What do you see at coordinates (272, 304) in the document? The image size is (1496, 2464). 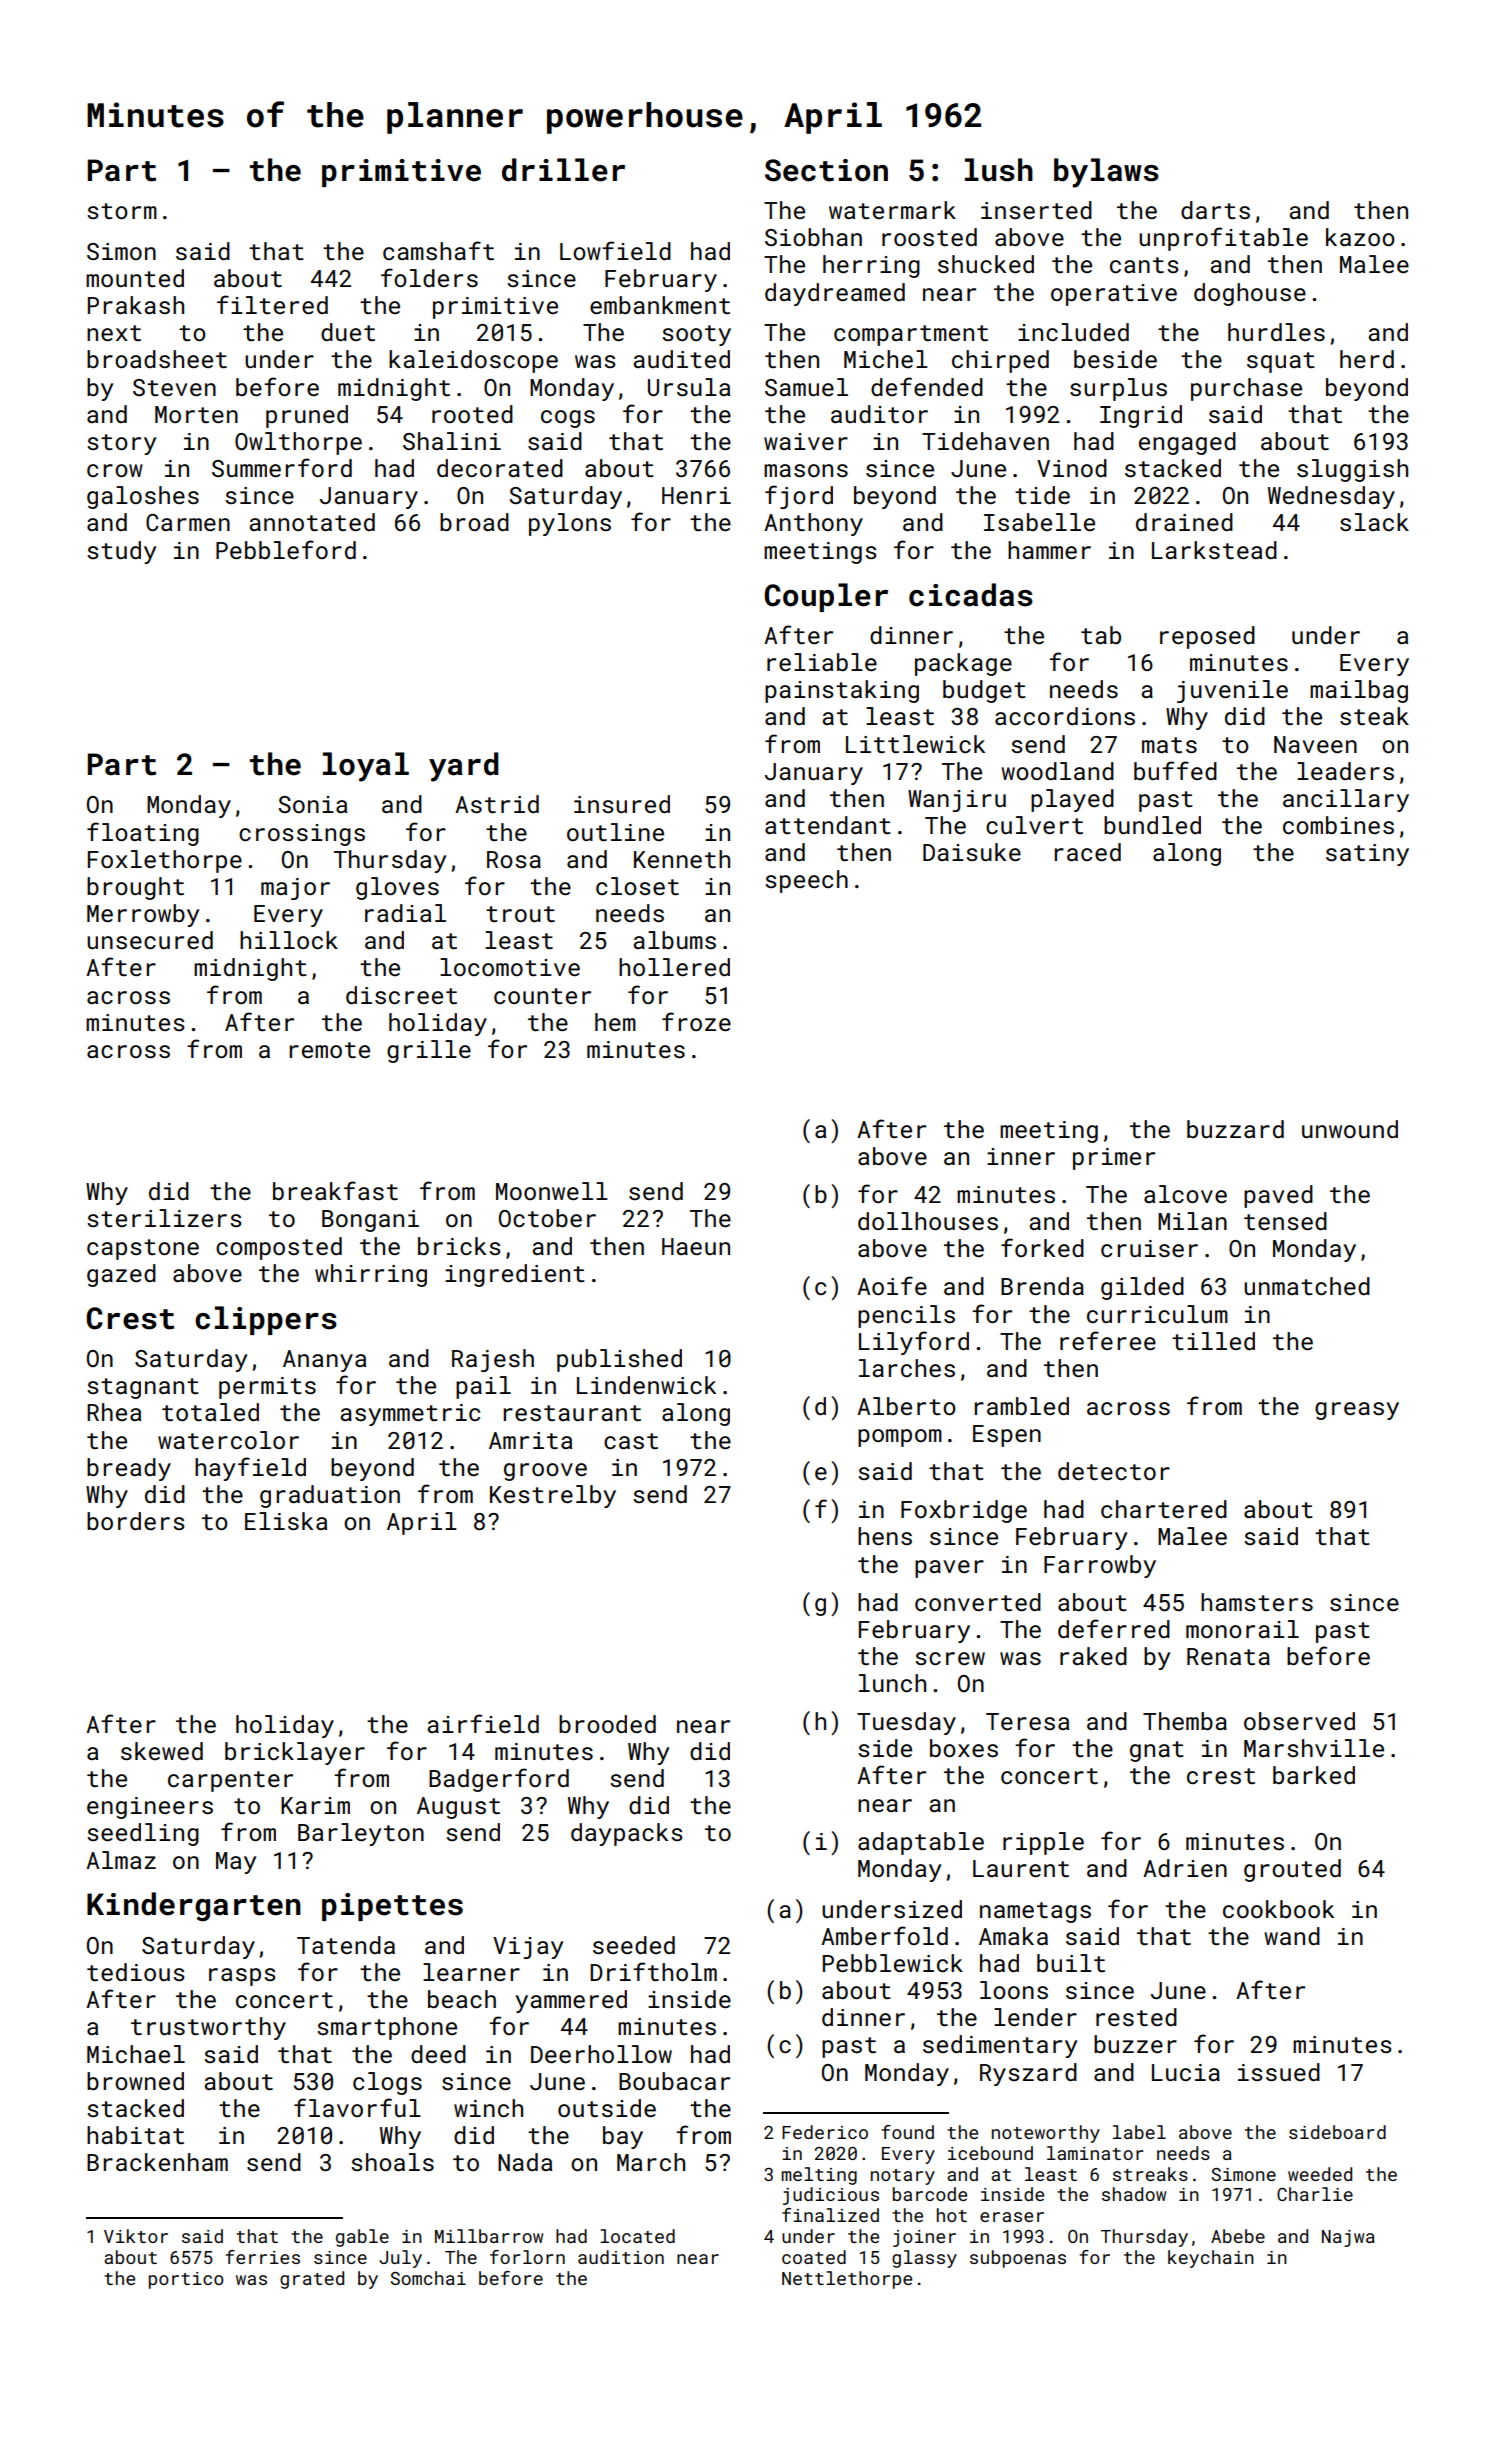 I see `filtered` at bounding box center [272, 304].
